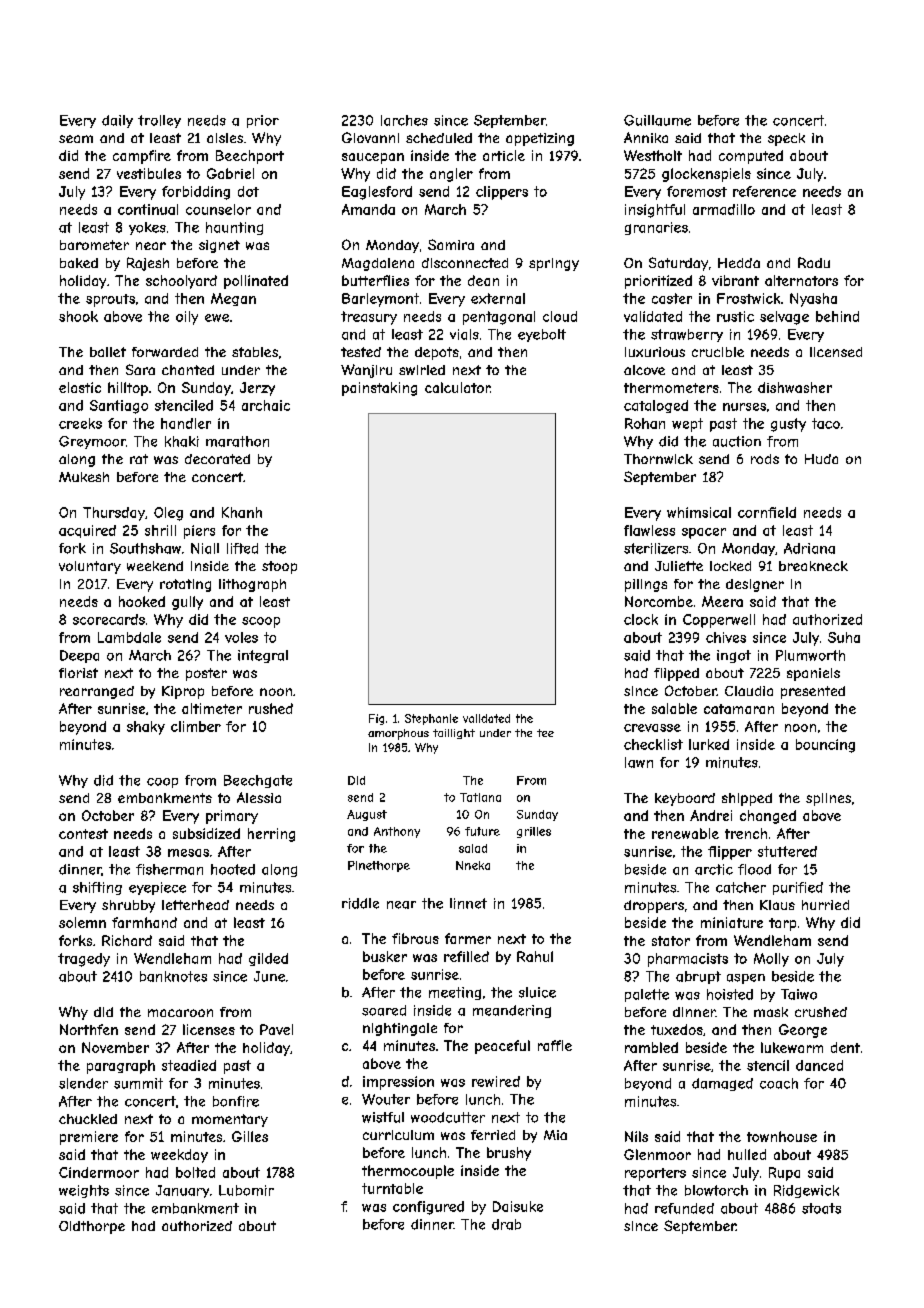 The height and width of the screenshot is (1308, 924). What do you see at coordinates (676, 674) in the screenshot?
I see `flipped` at bounding box center [676, 674].
